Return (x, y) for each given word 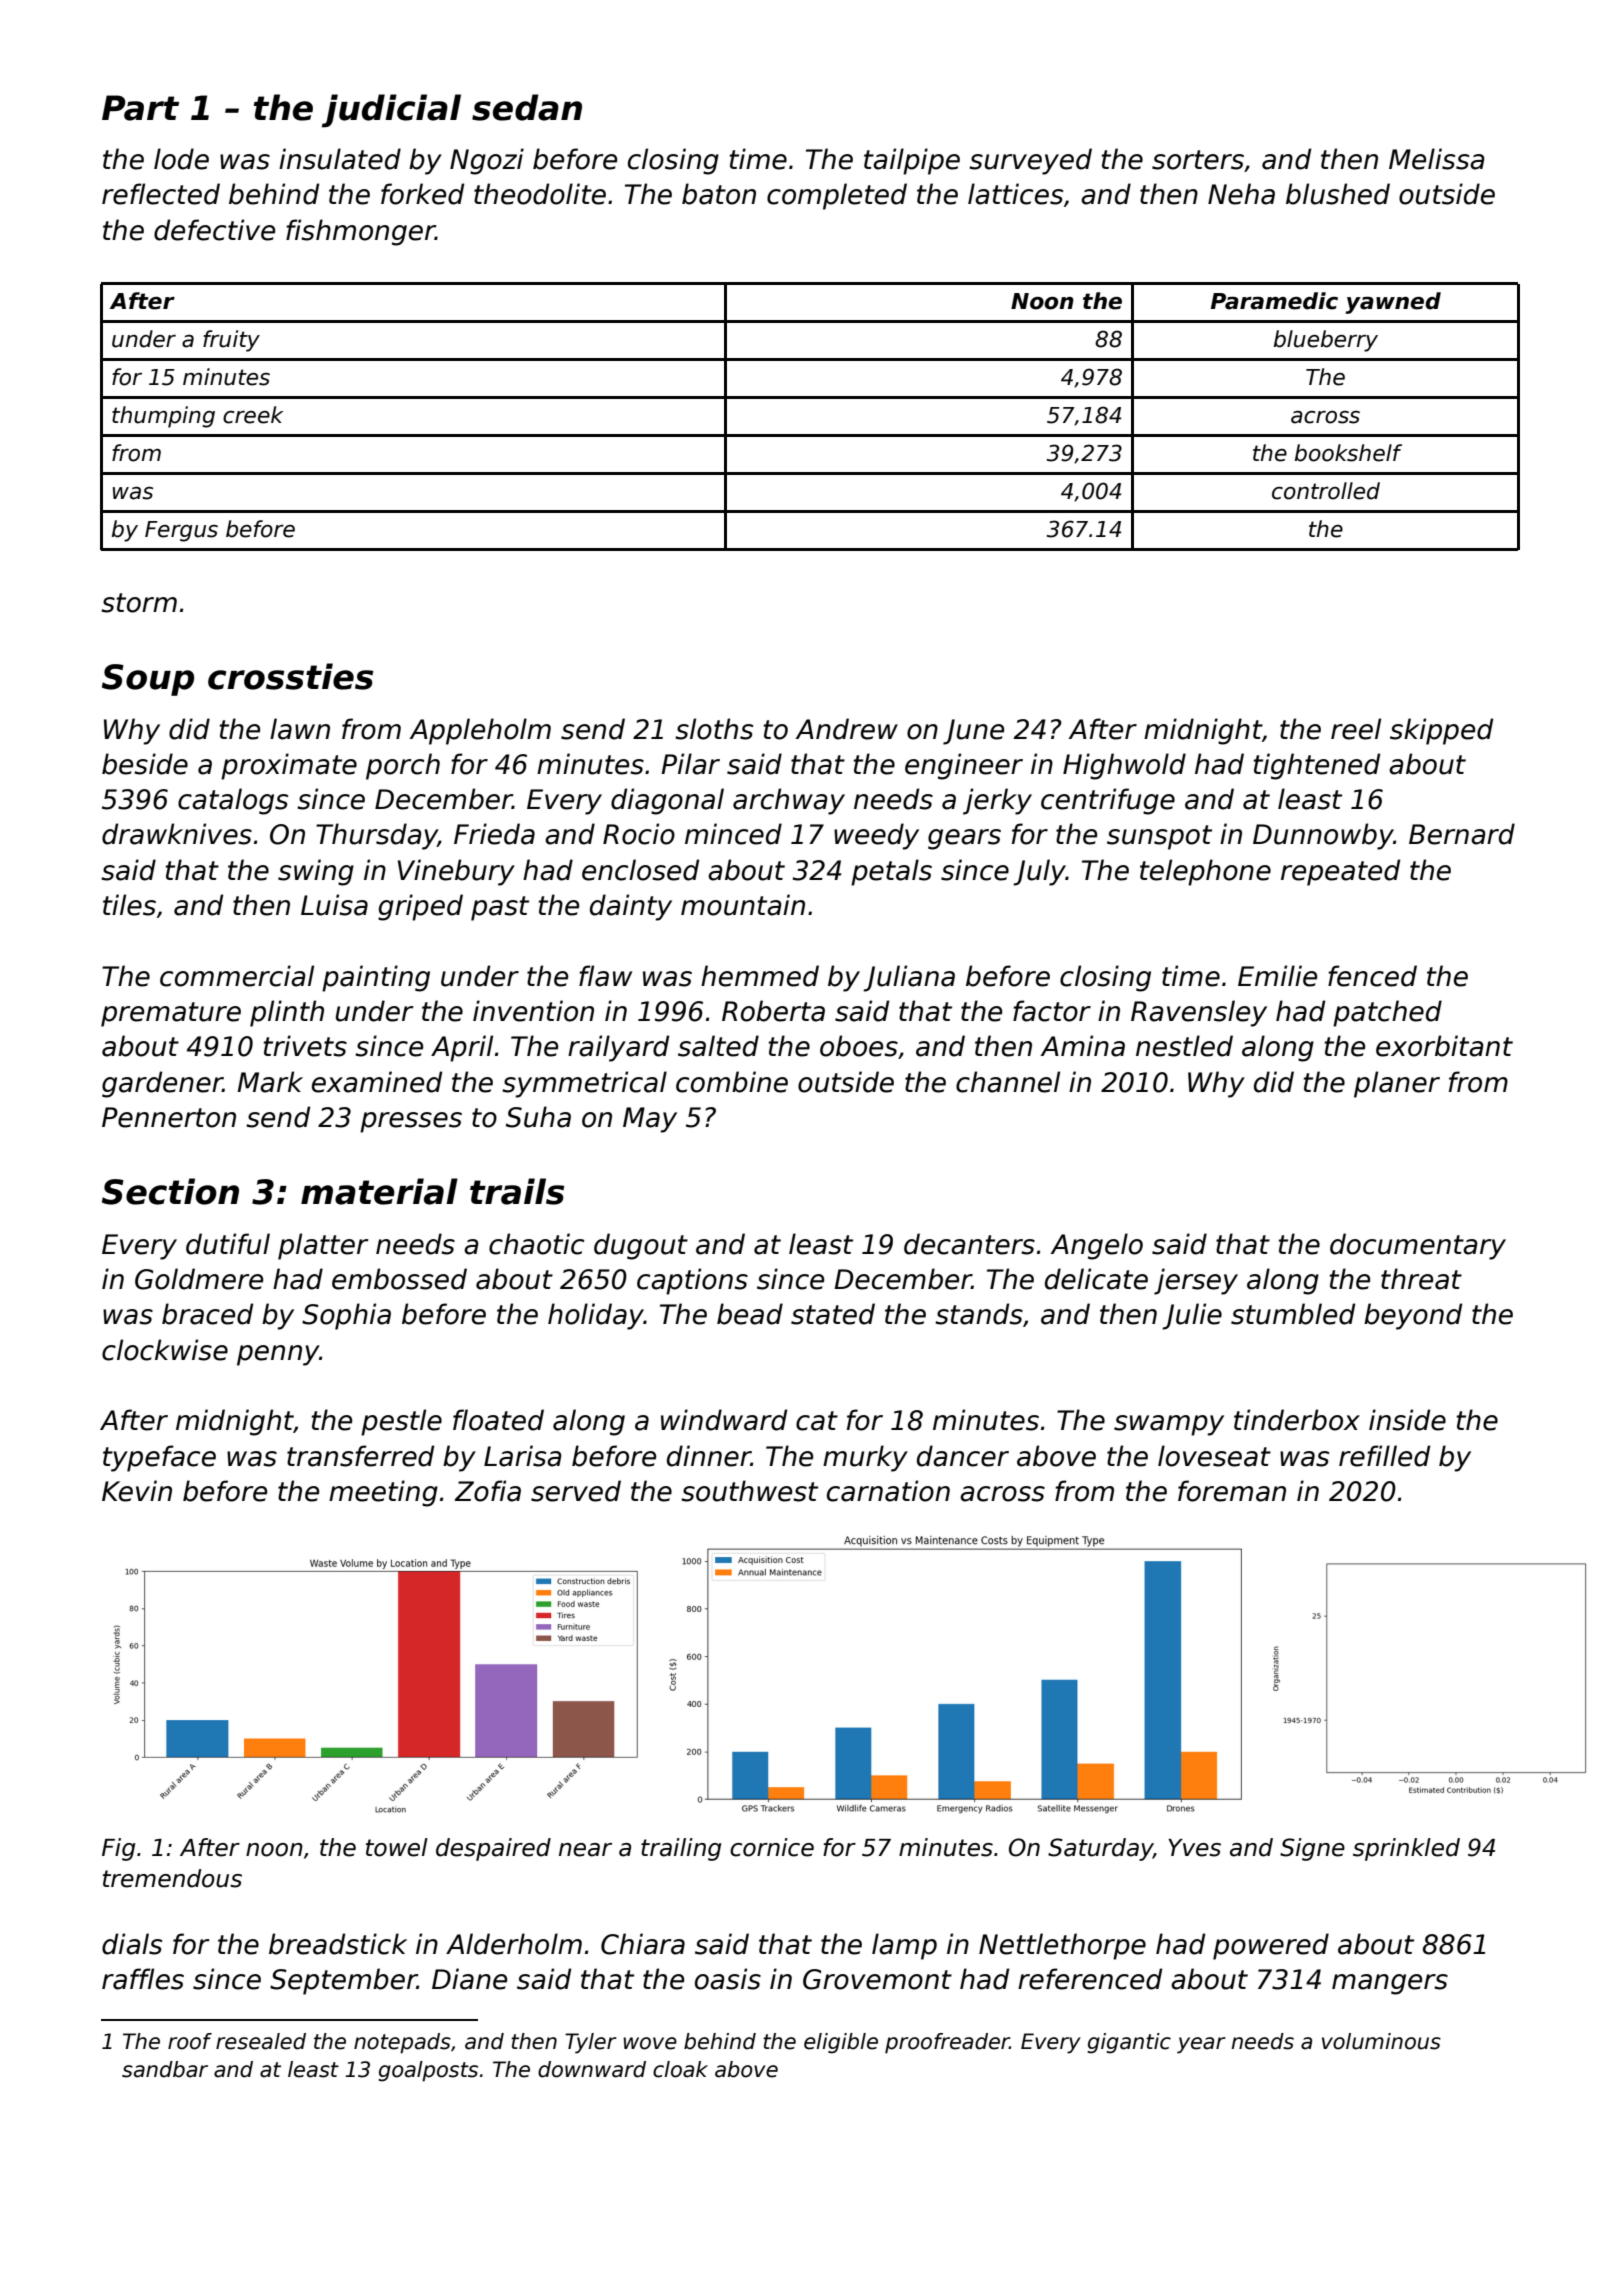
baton (719, 194)
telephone (1205, 872)
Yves (1194, 1848)
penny (278, 1355)
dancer (963, 1456)
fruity (231, 341)
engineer (964, 766)
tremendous (172, 1878)
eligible (841, 2043)
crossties (290, 676)
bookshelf (1348, 453)
